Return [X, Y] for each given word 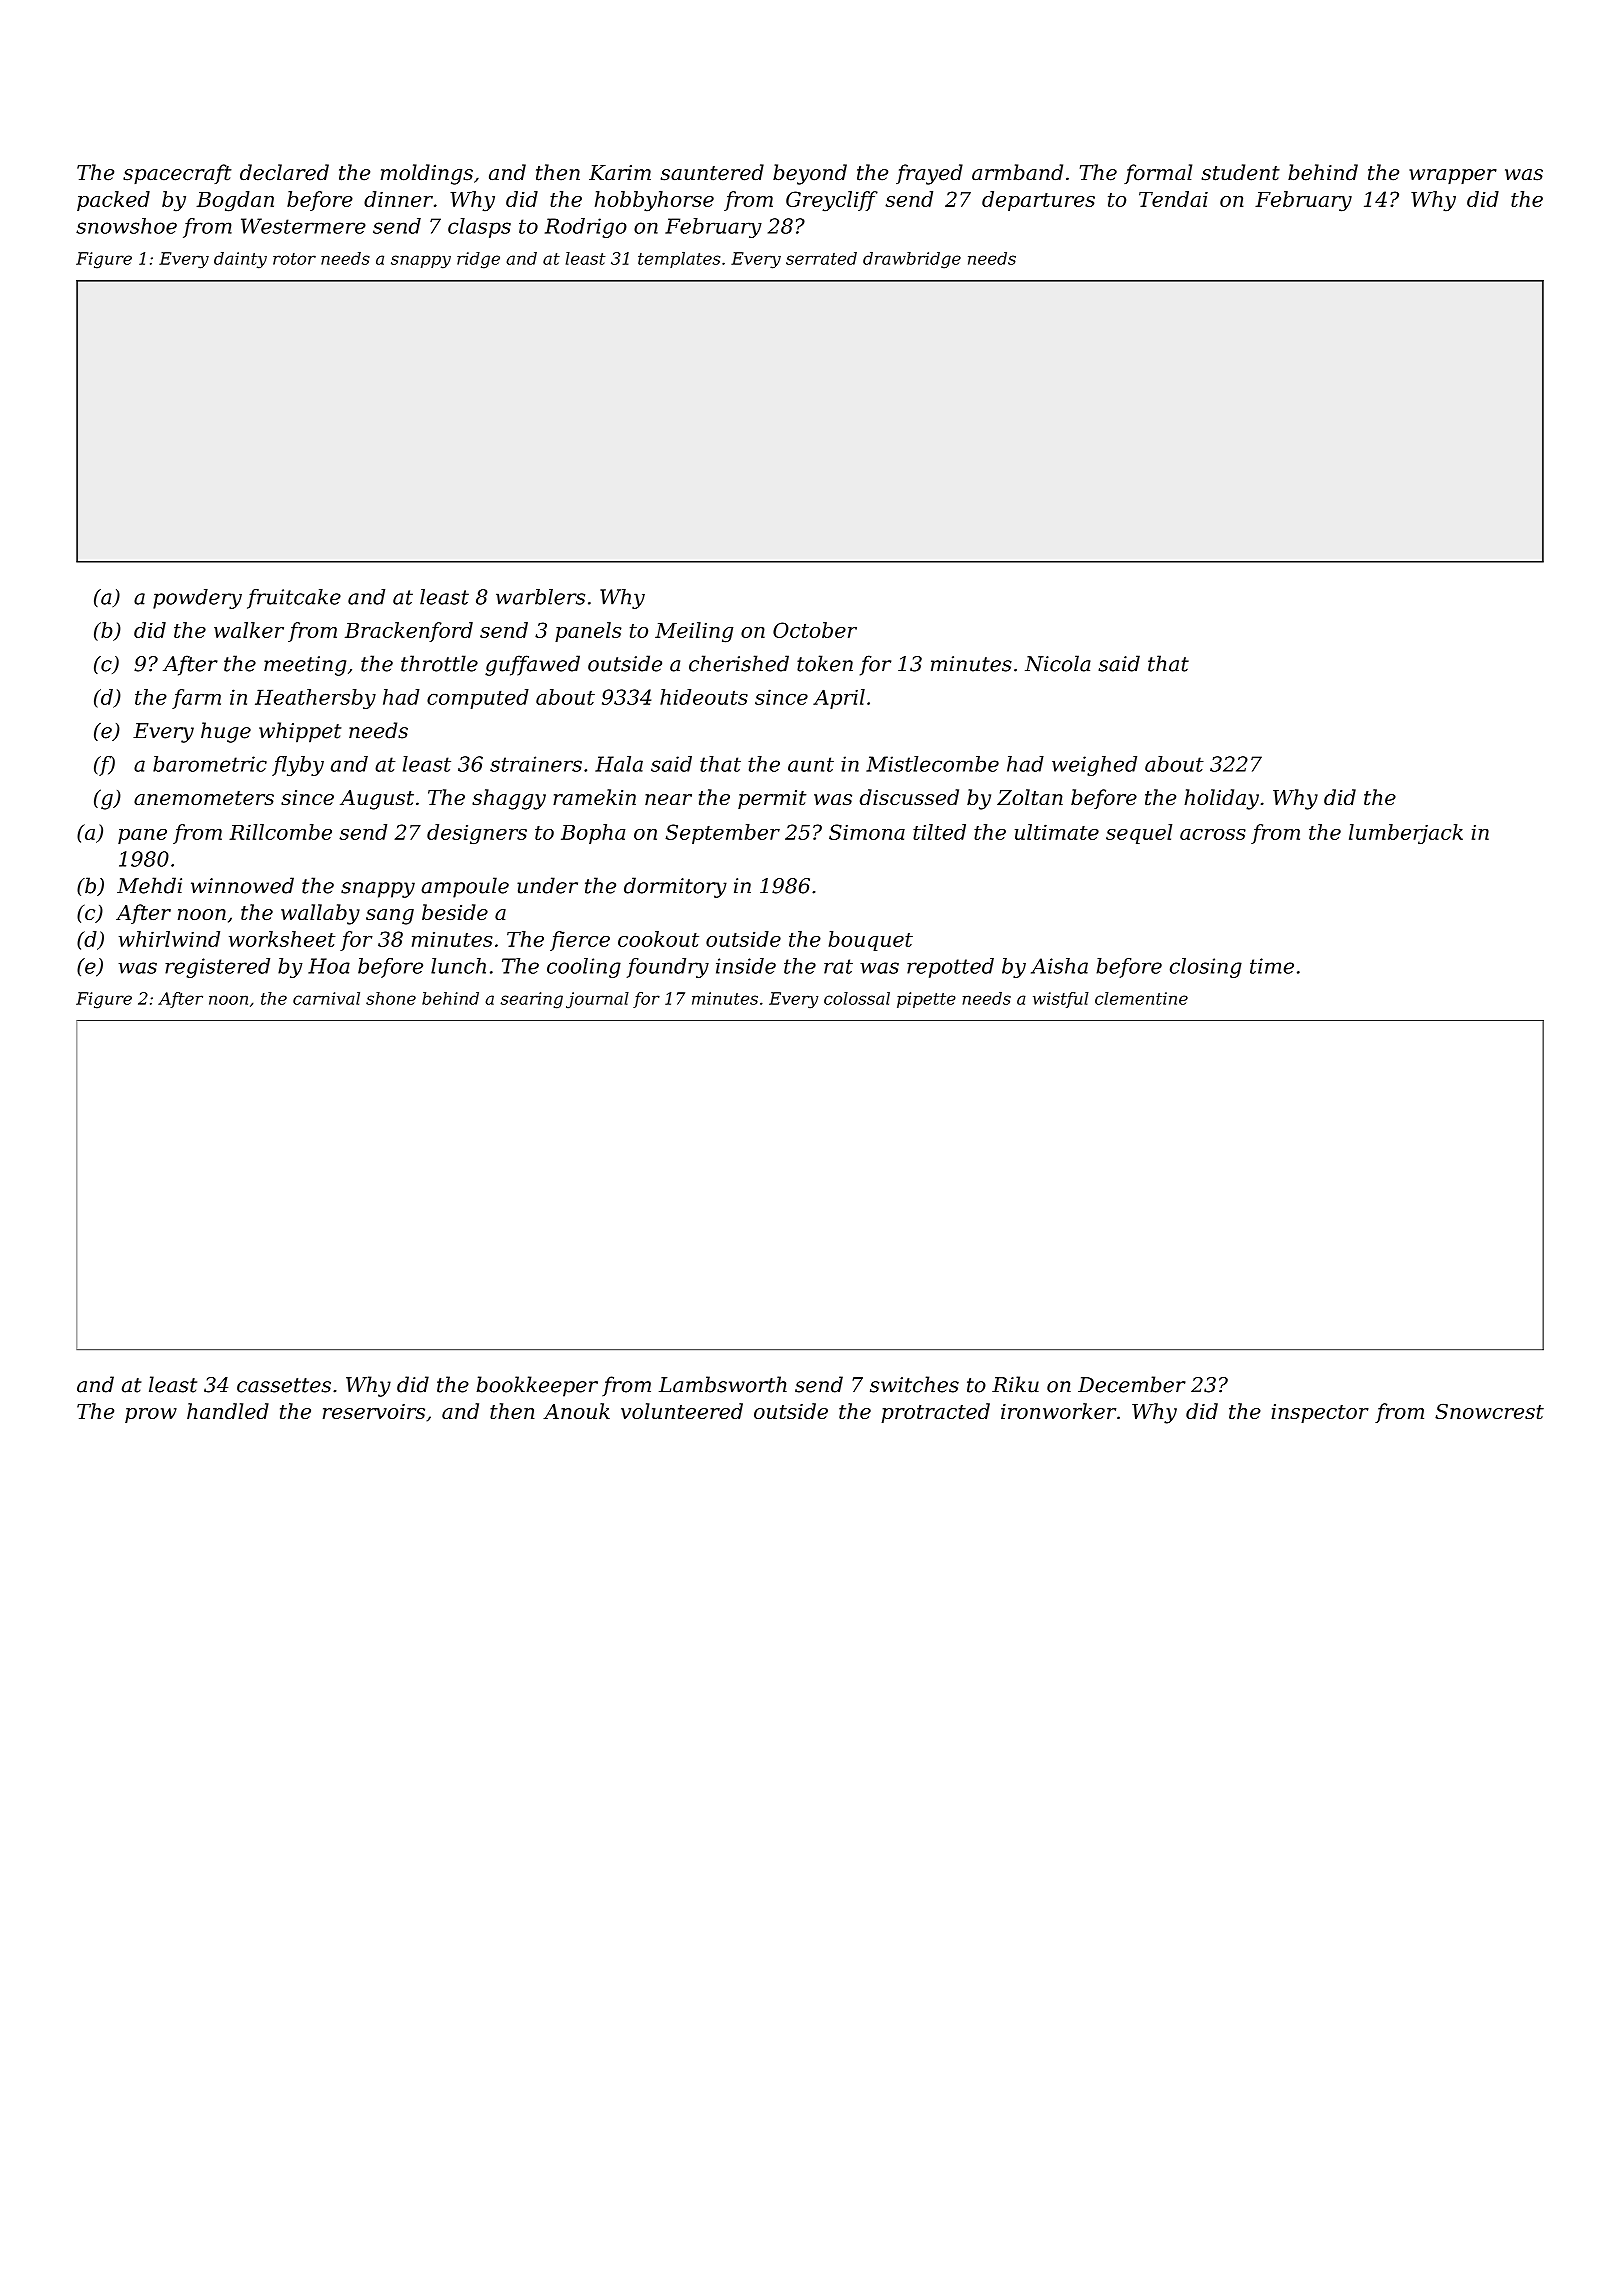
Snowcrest [1489, 1411]
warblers [540, 597]
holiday [1221, 799]
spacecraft [177, 174]
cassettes [284, 1385]
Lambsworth [723, 1384]
